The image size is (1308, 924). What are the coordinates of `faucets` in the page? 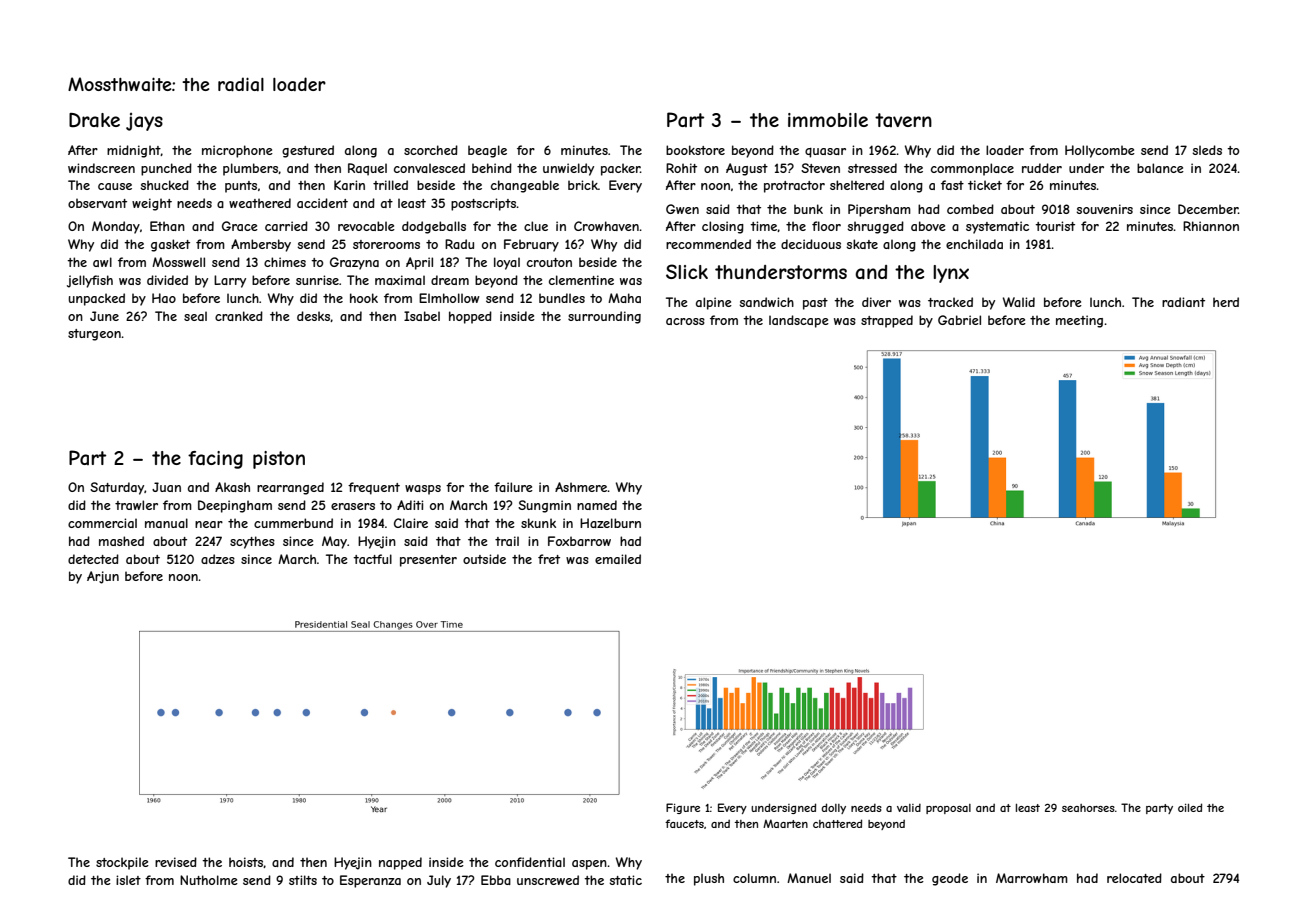 It's located at (684, 823).
